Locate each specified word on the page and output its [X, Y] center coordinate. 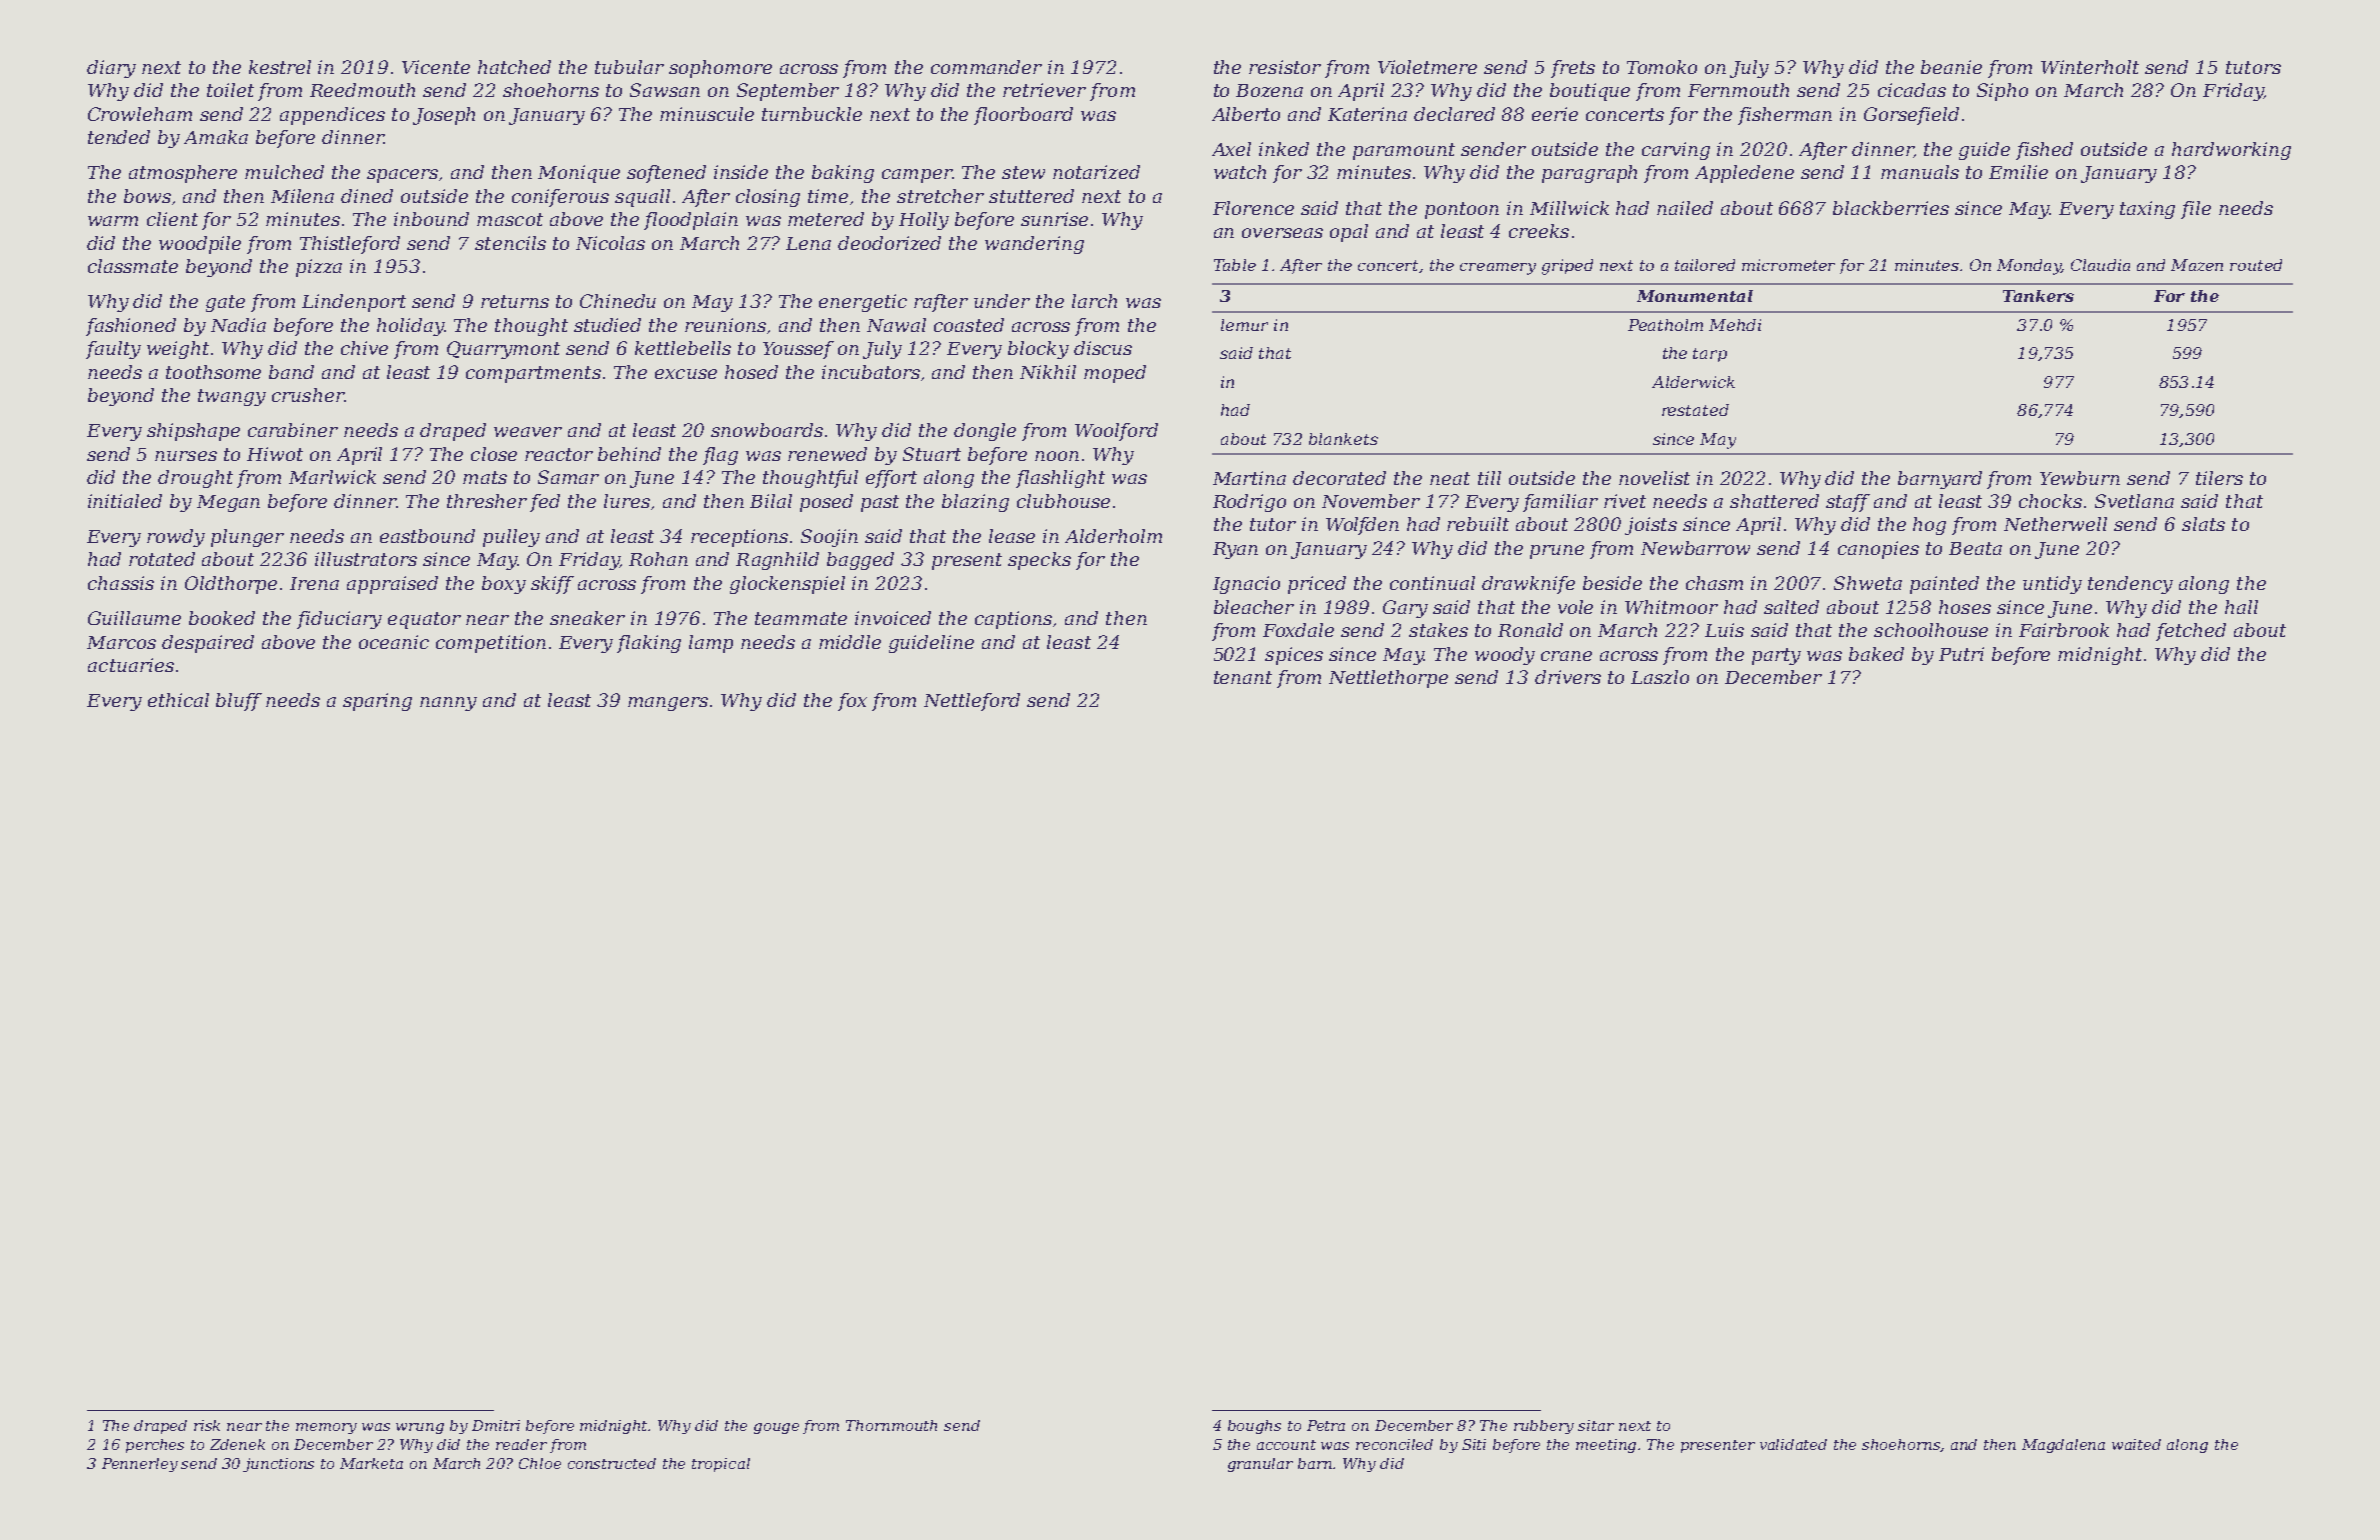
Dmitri [496, 1425]
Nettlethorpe [1388, 679]
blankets [1343, 439]
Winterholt [2090, 67]
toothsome [213, 372]
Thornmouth [891, 1425]
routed [2256, 265]
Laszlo [1660, 677]
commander [986, 67]
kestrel [280, 67]
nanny [448, 704]
